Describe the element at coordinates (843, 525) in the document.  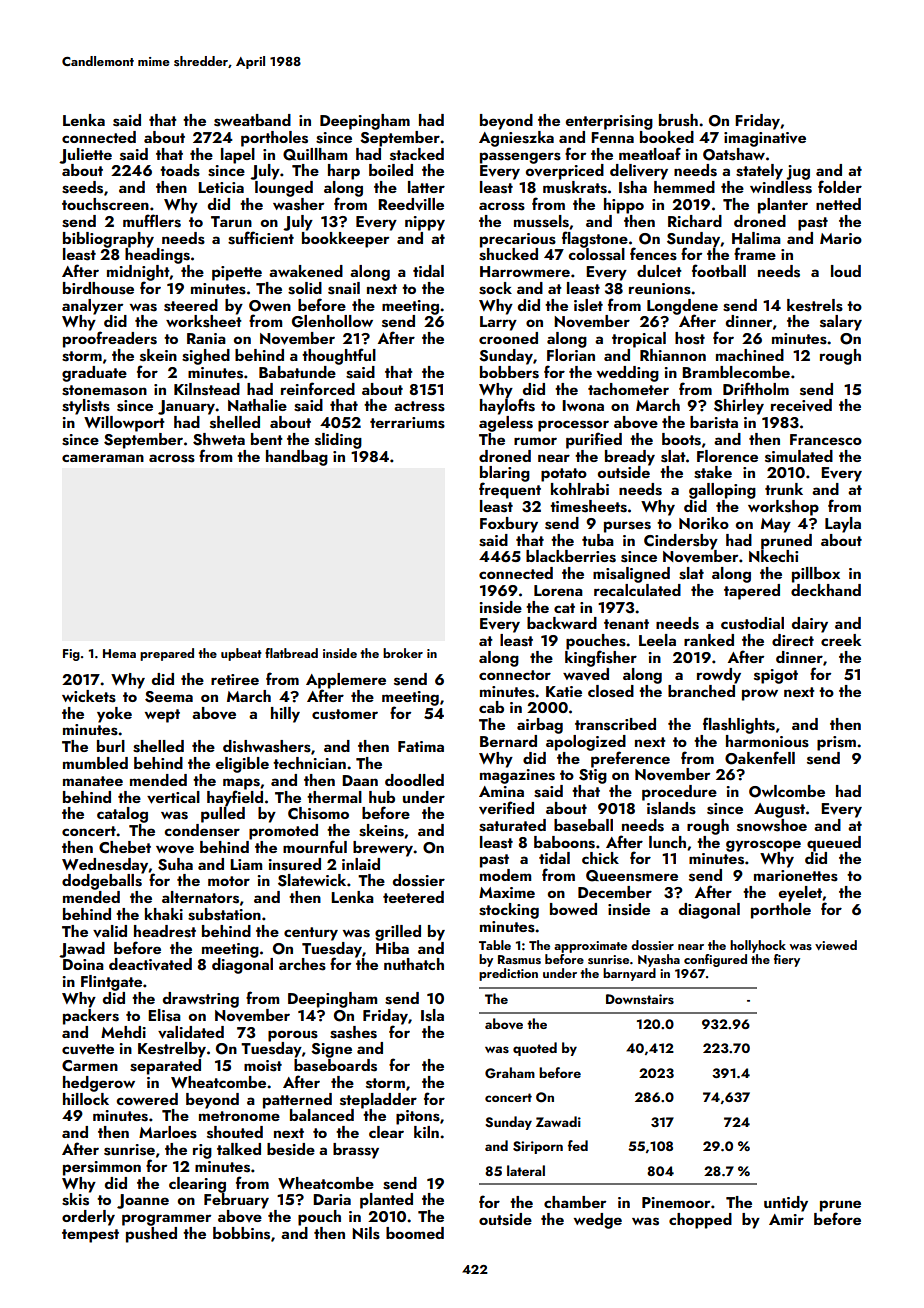
I see `Layla` at that location.
